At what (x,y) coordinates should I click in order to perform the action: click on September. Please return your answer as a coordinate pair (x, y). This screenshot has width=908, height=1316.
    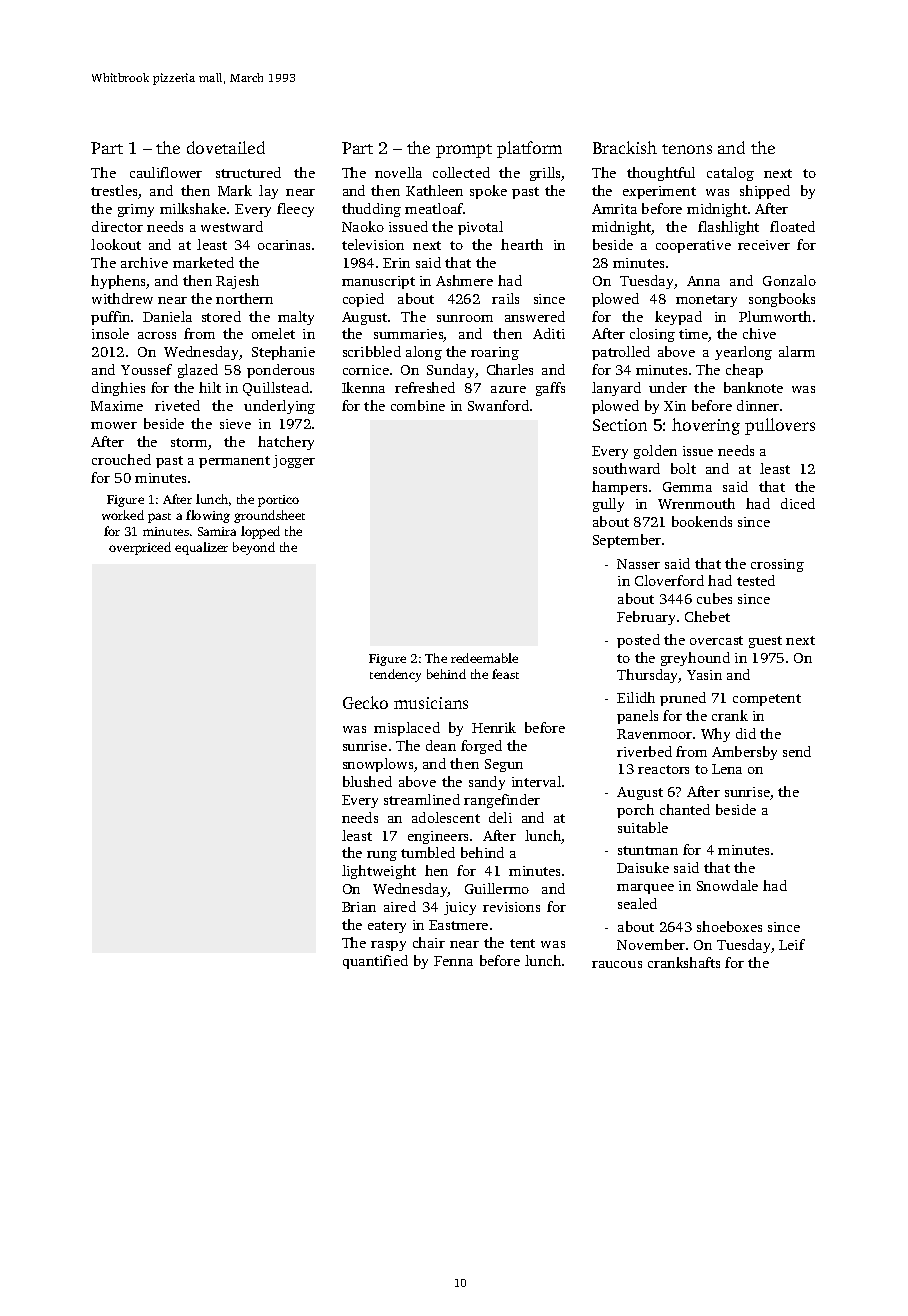
    Looking at the image, I should click on (627, 541).
